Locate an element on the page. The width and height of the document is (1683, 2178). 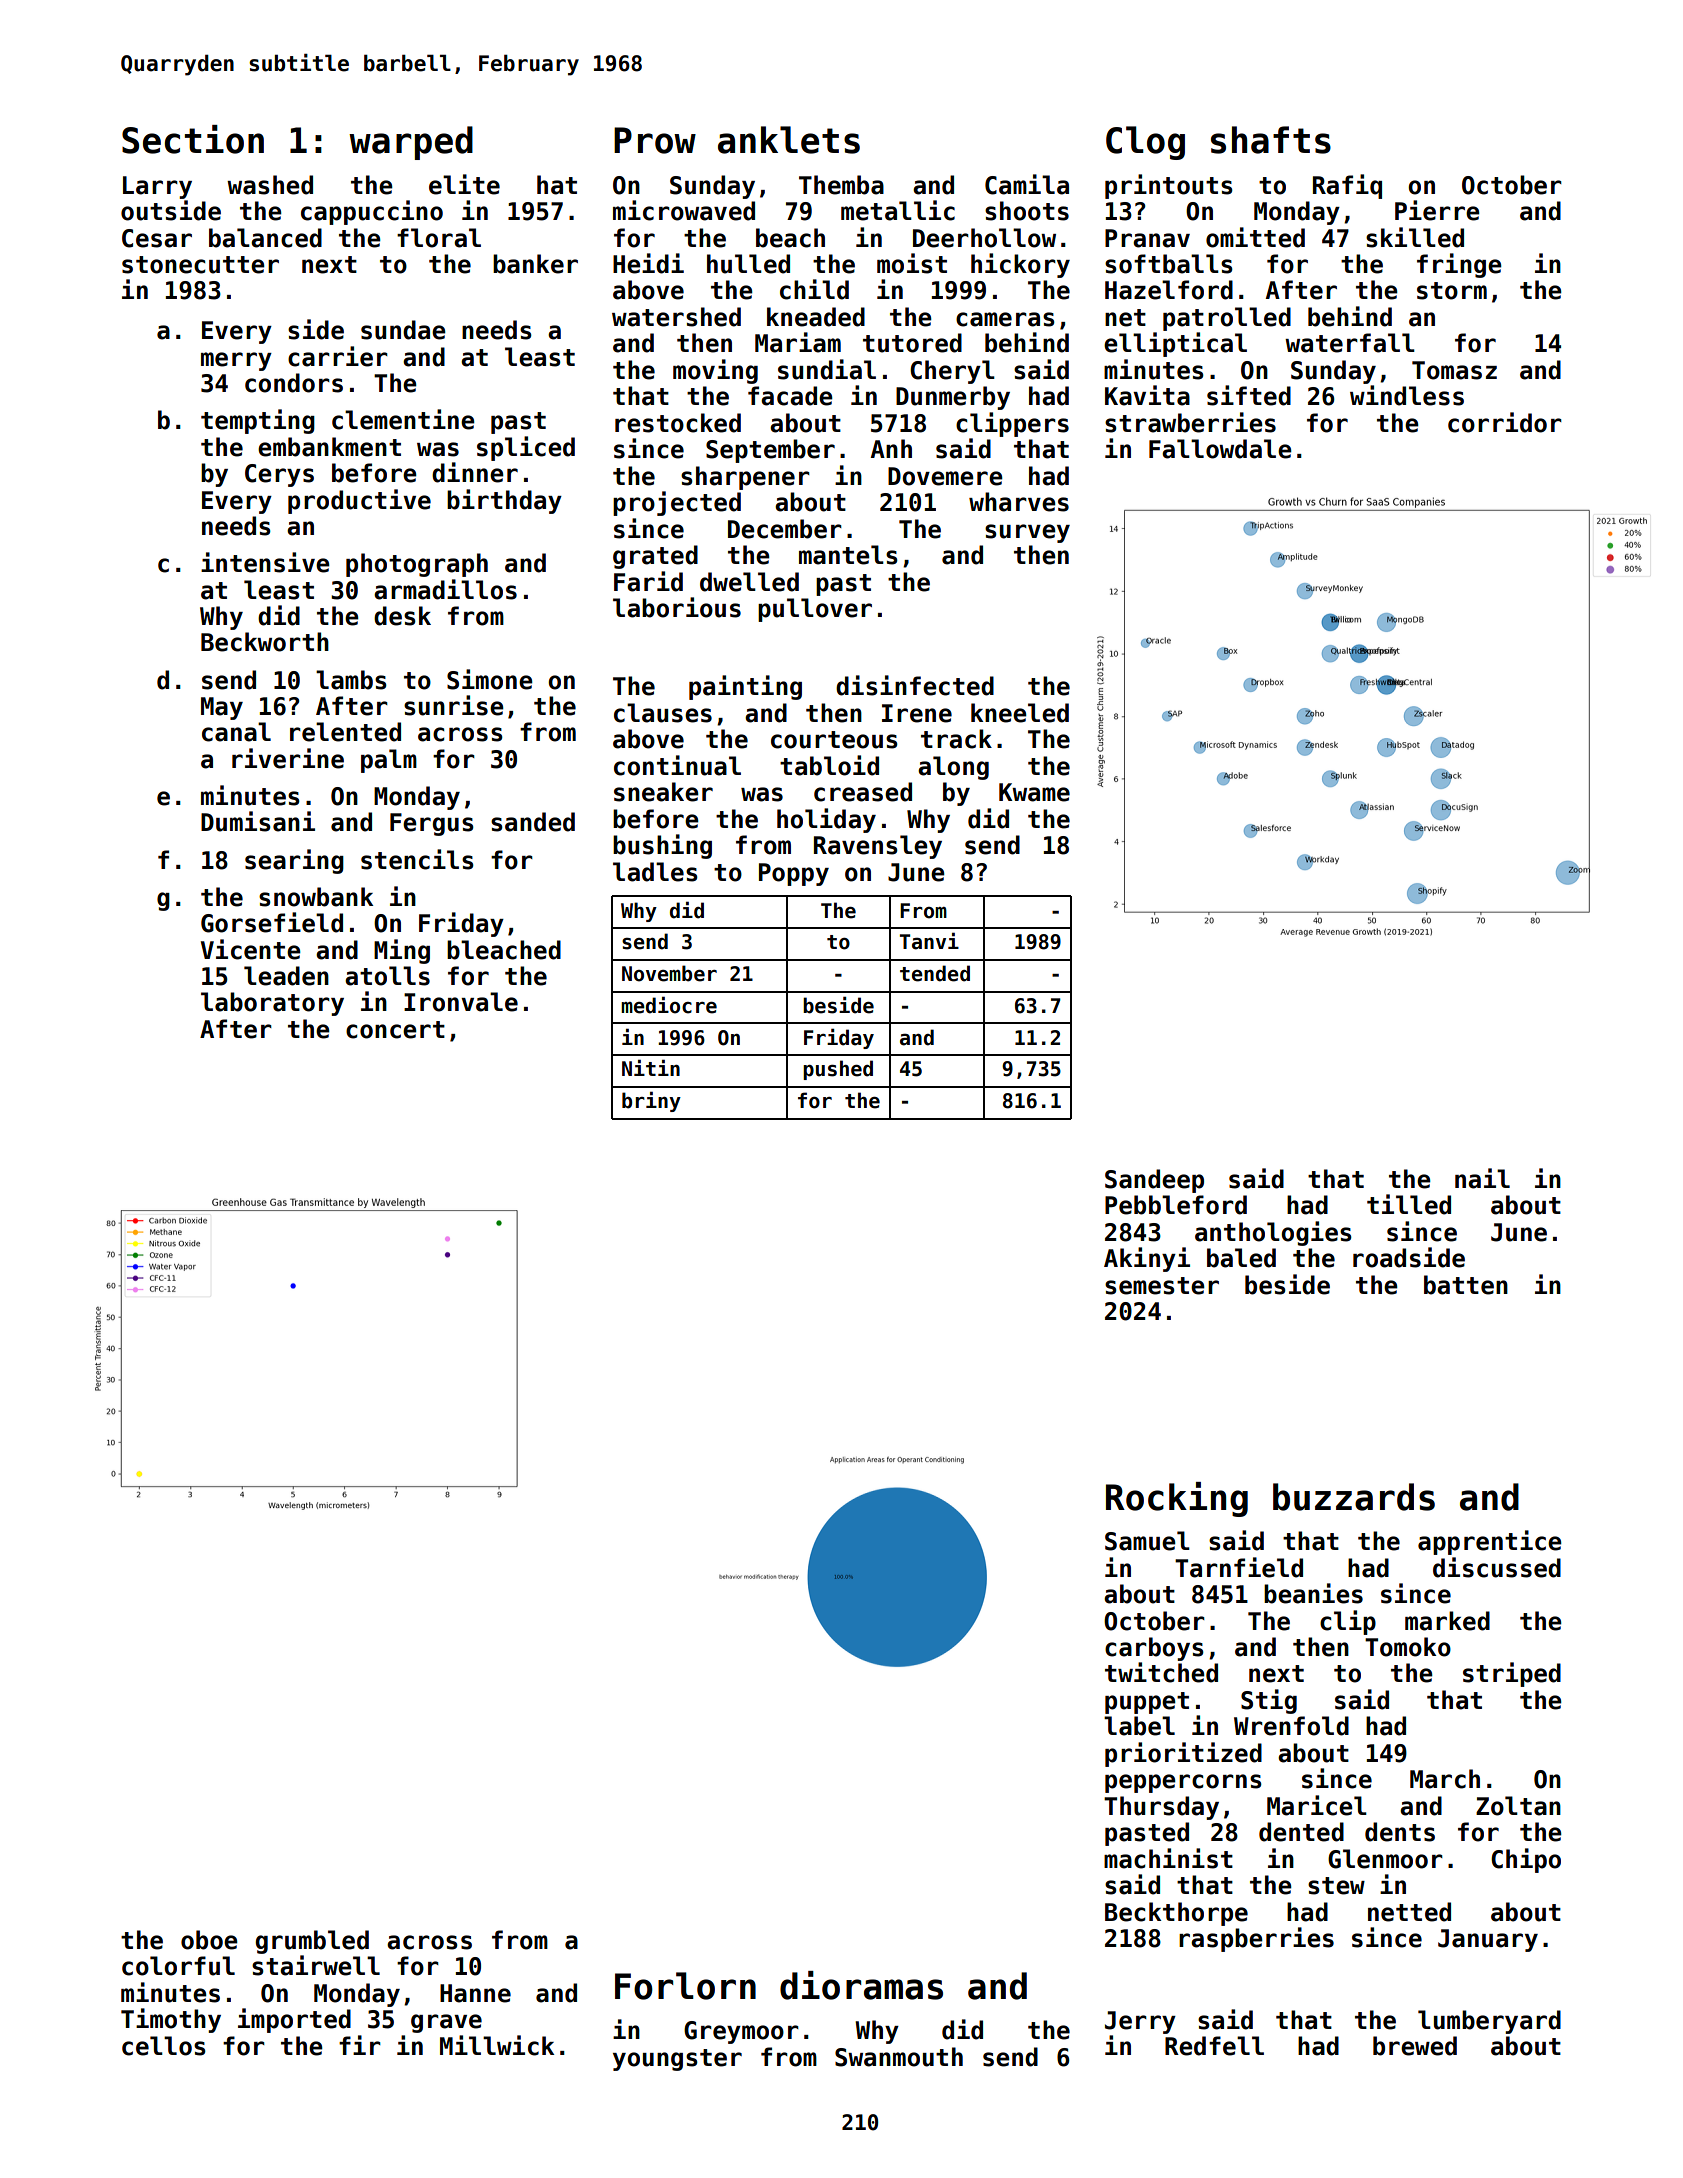
Section is located at coordinates (193, 139).
